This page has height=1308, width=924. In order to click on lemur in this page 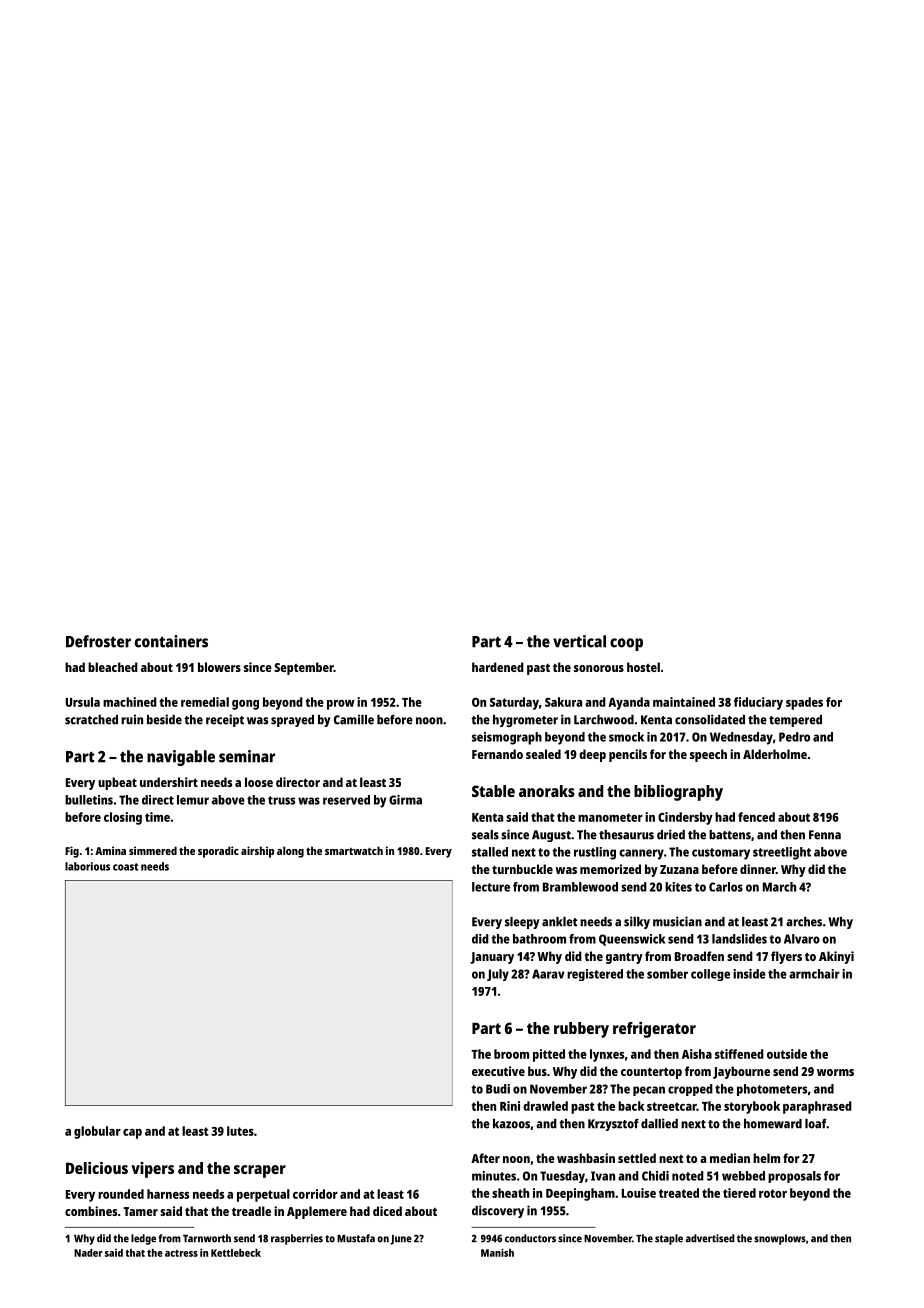, I will do `click(193, 800)`.
